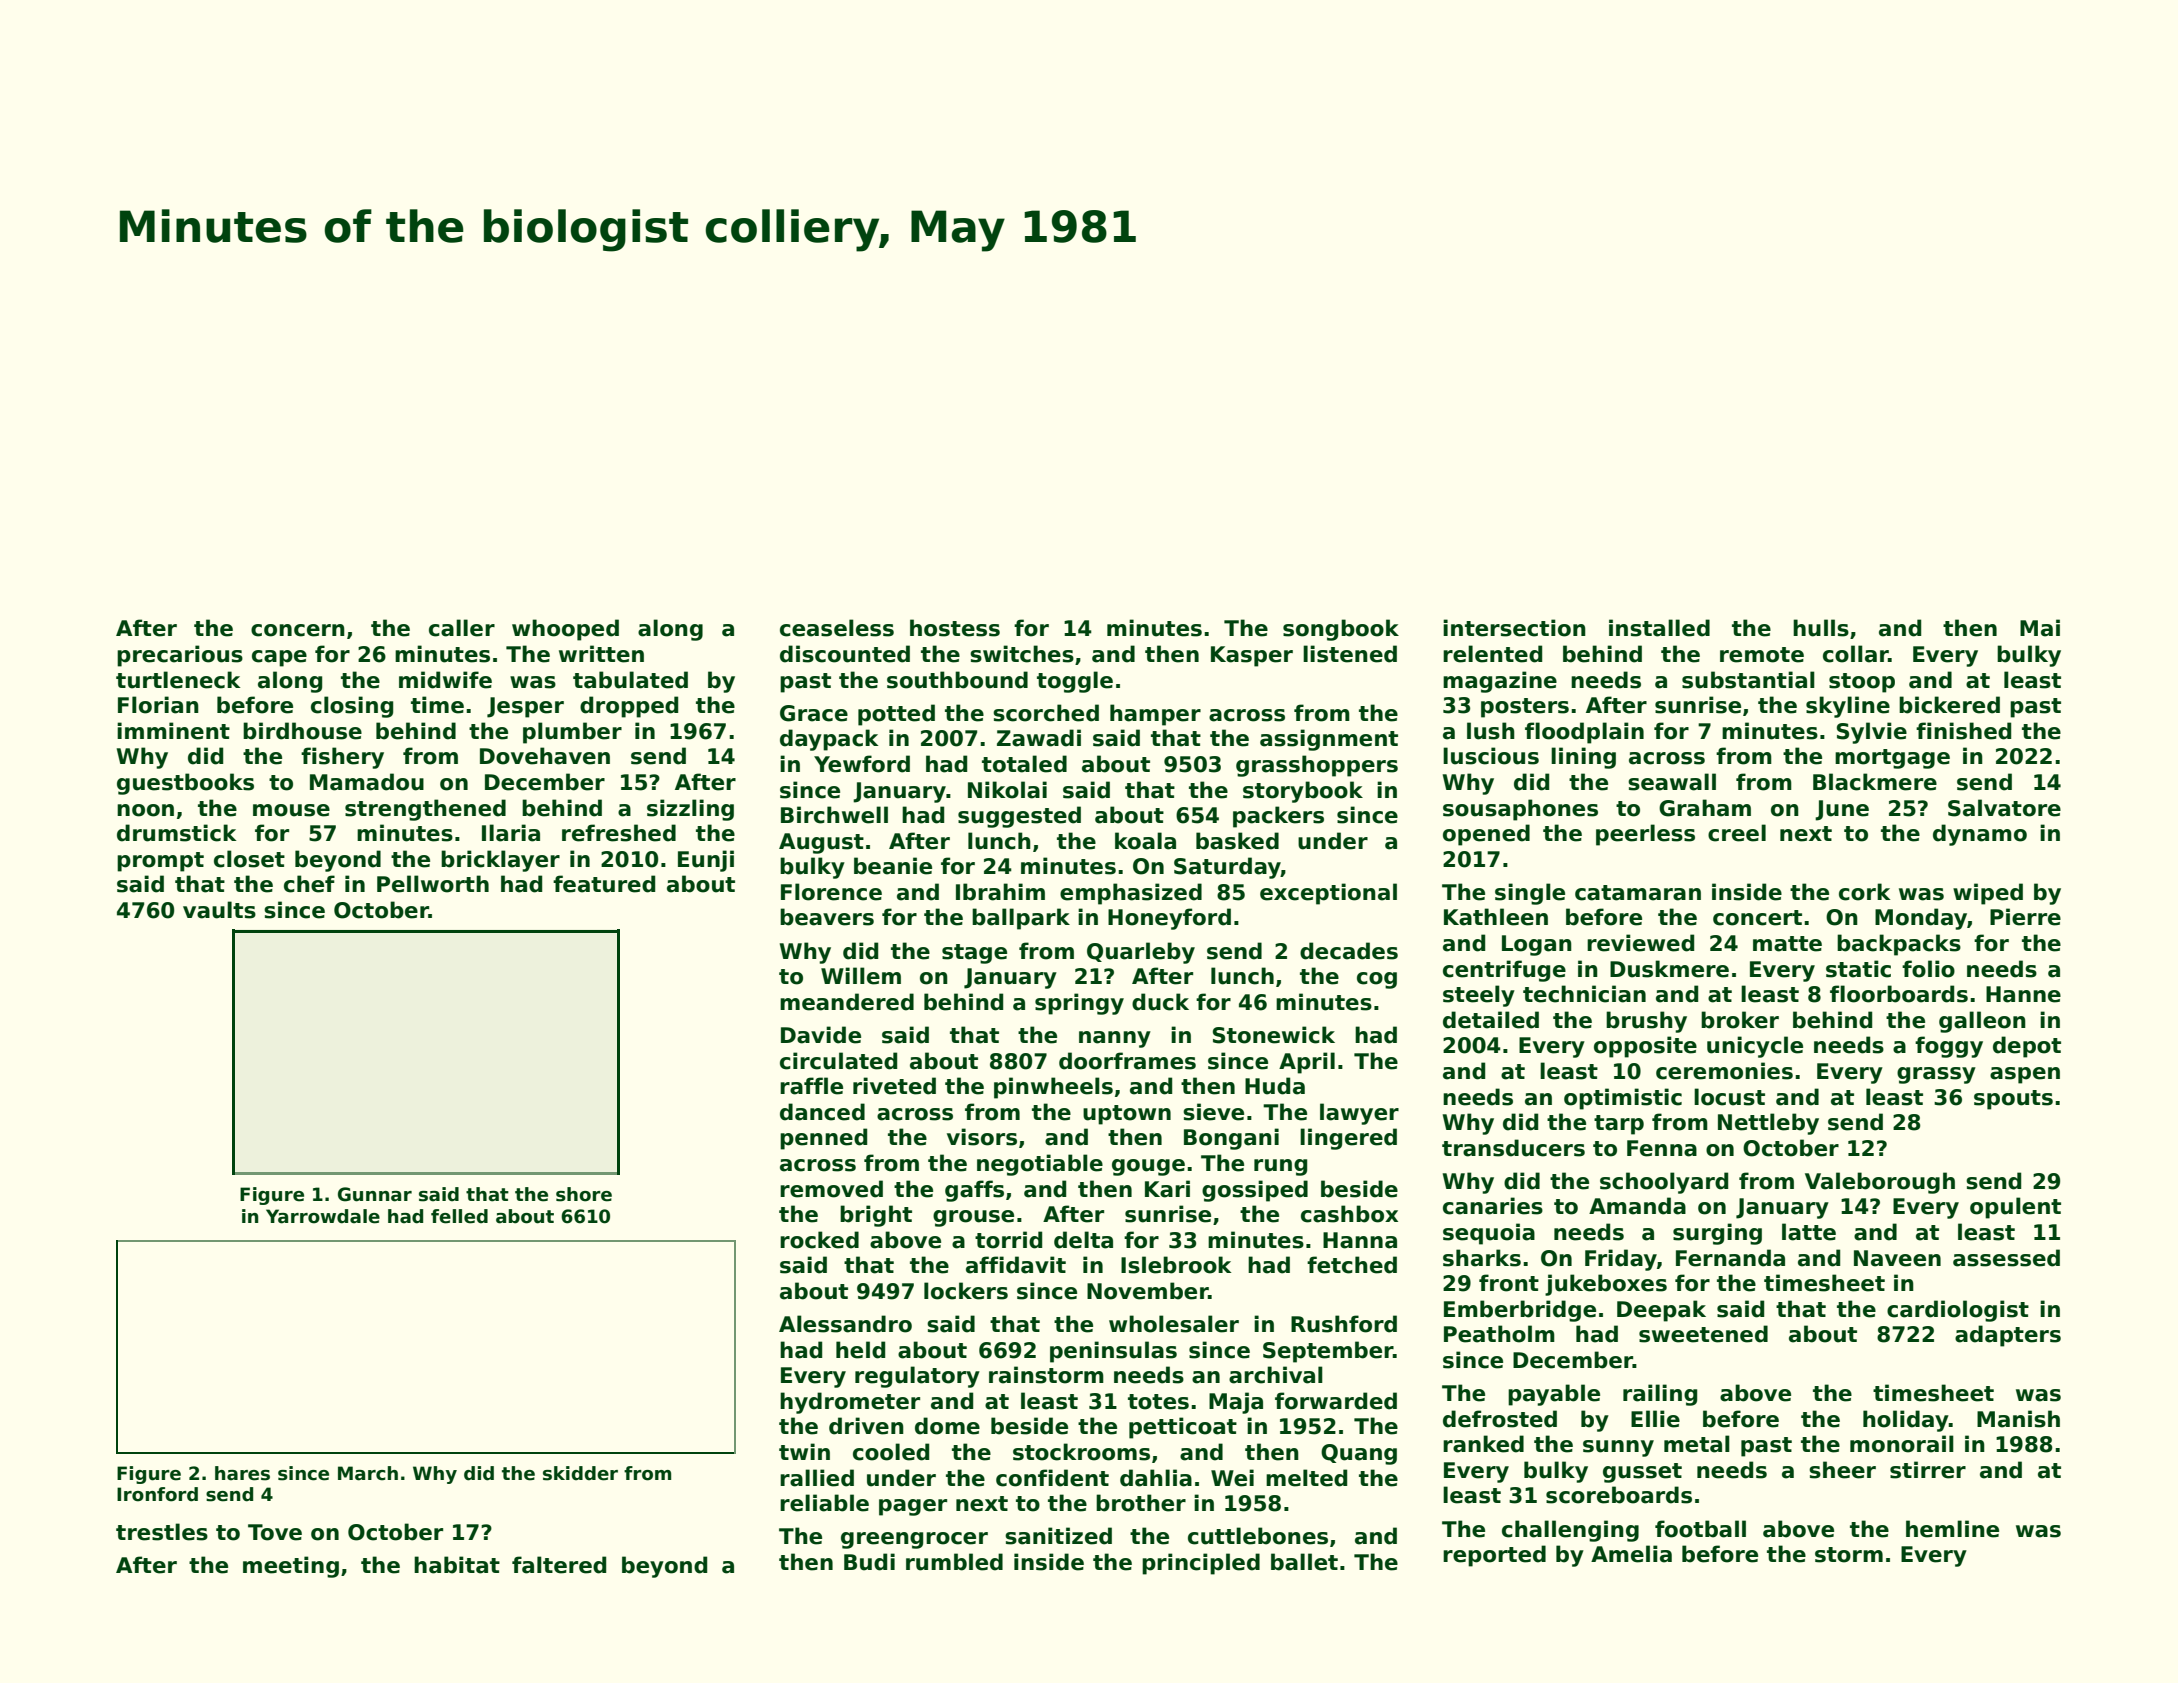  I want to click on delta, so click(1083, 1240).
